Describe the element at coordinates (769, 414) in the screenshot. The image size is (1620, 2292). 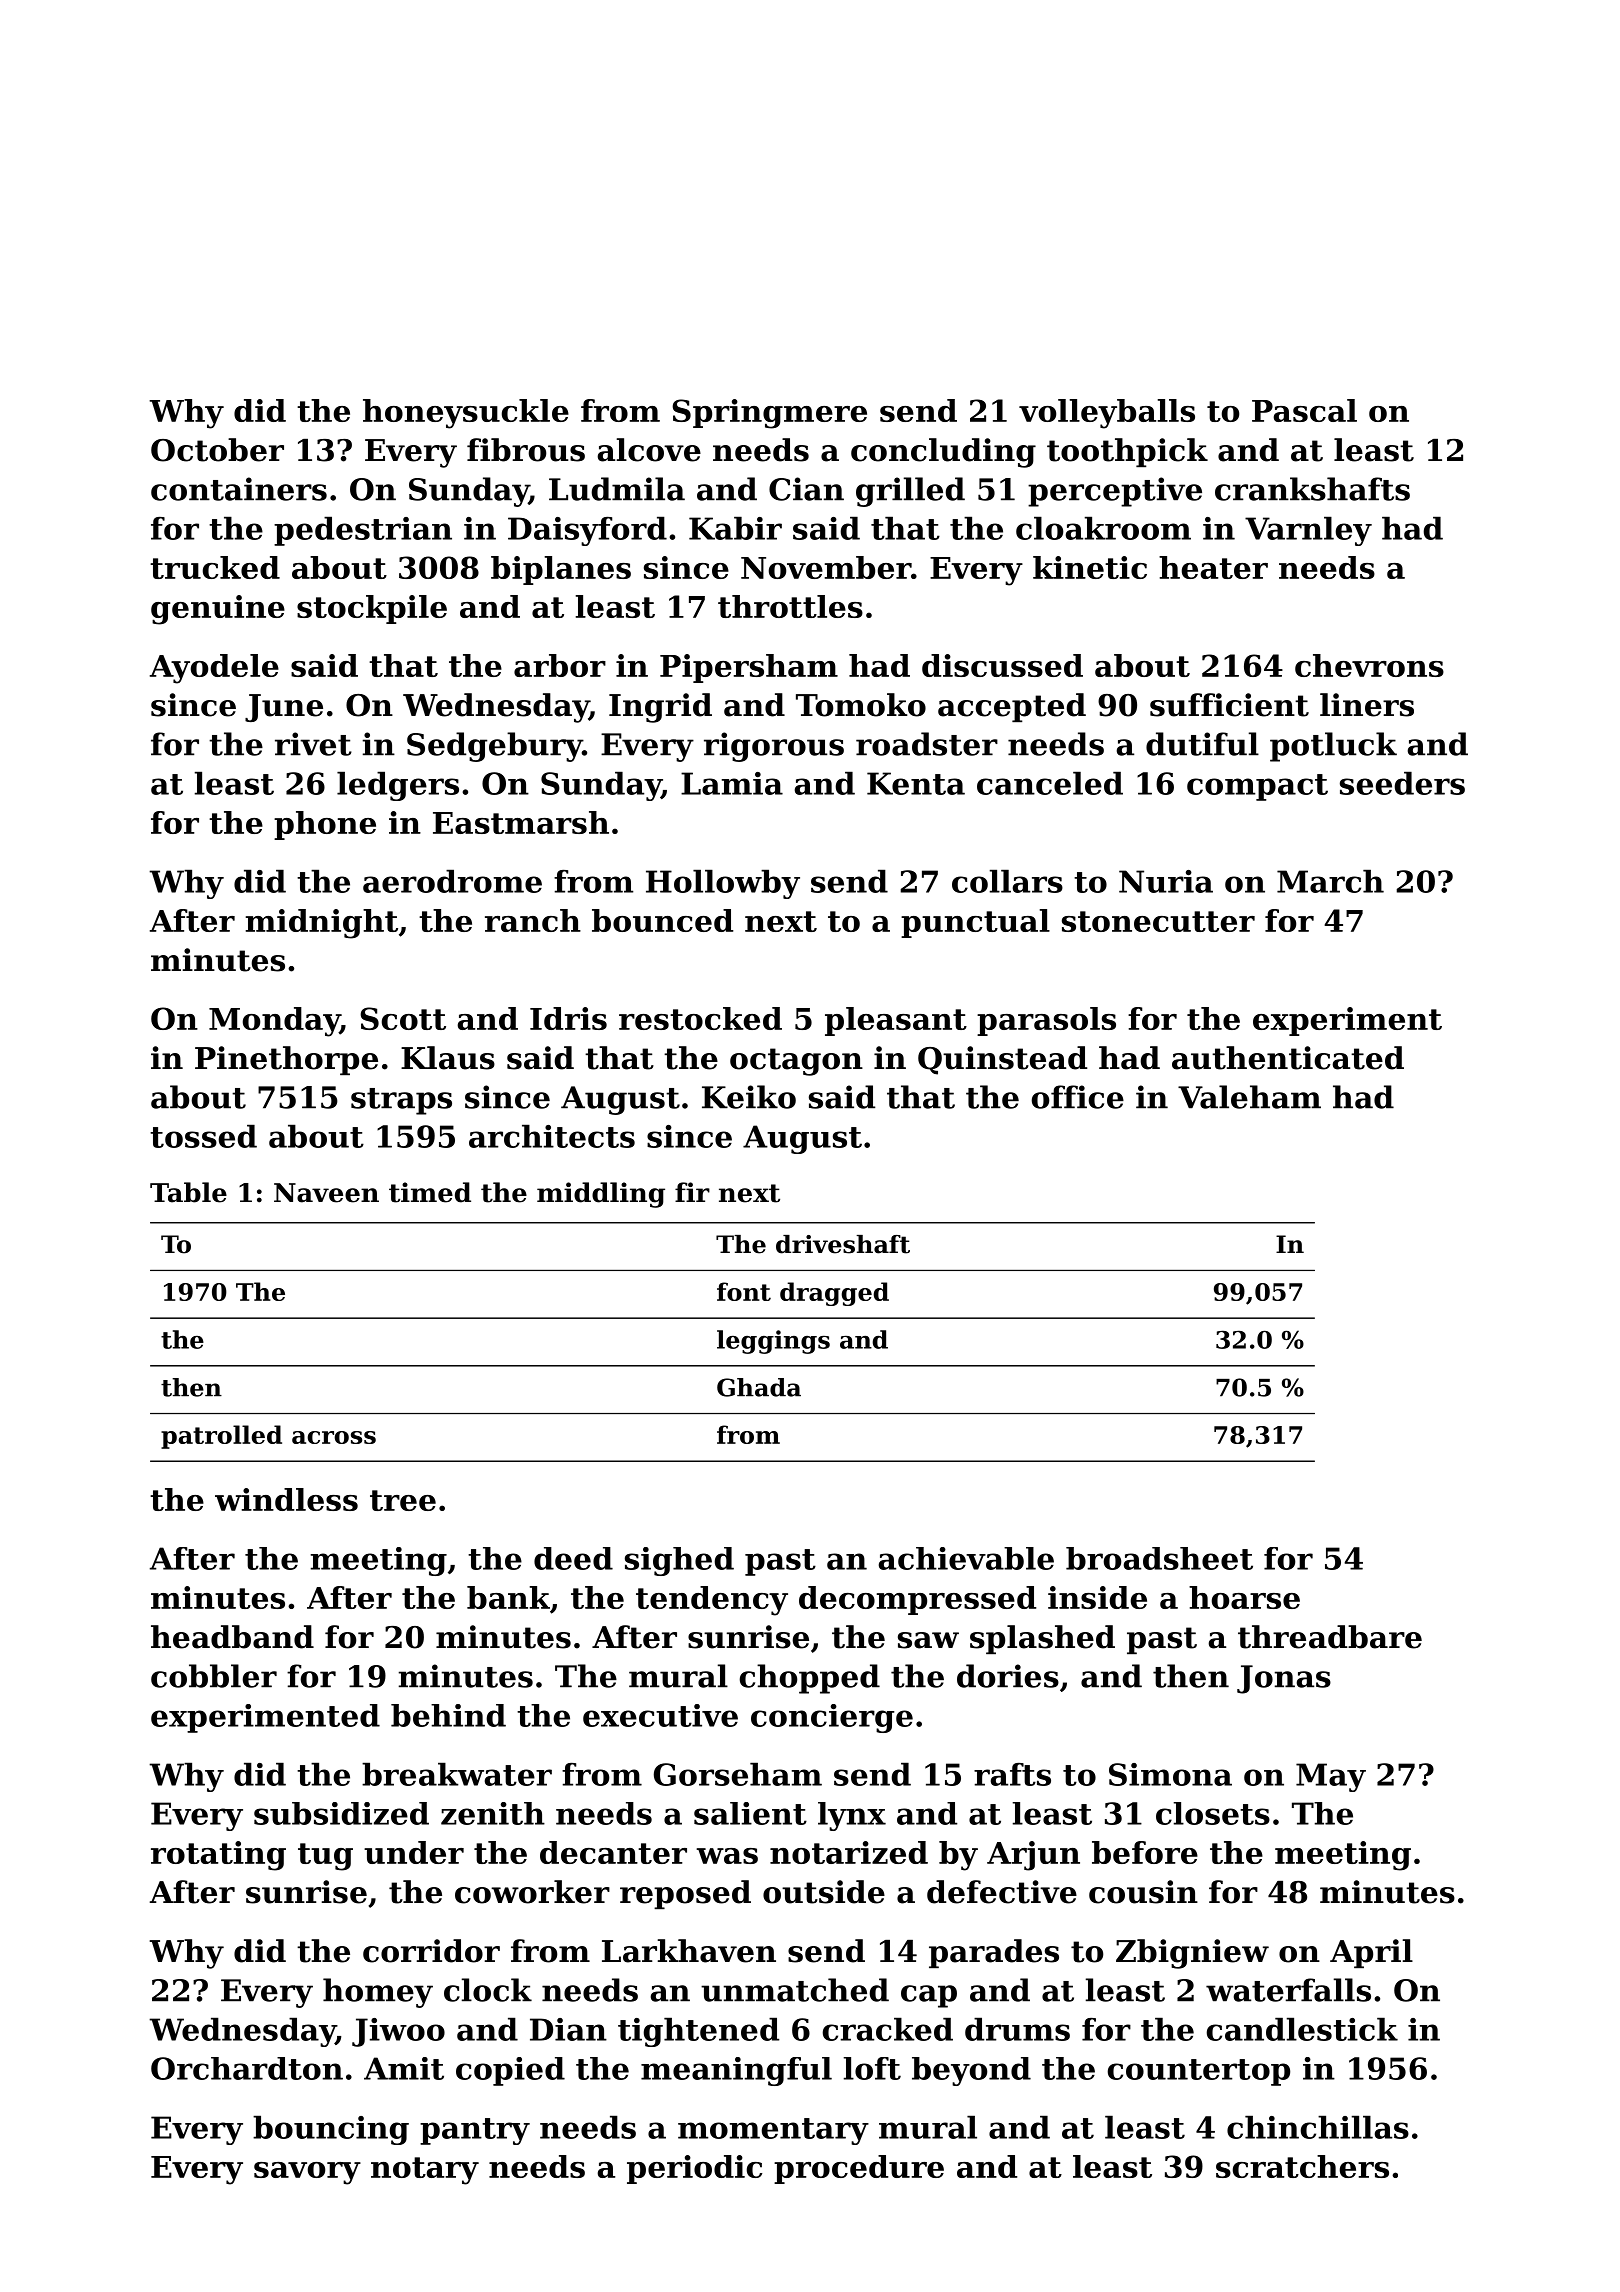
I see `Springmere` at that location.
